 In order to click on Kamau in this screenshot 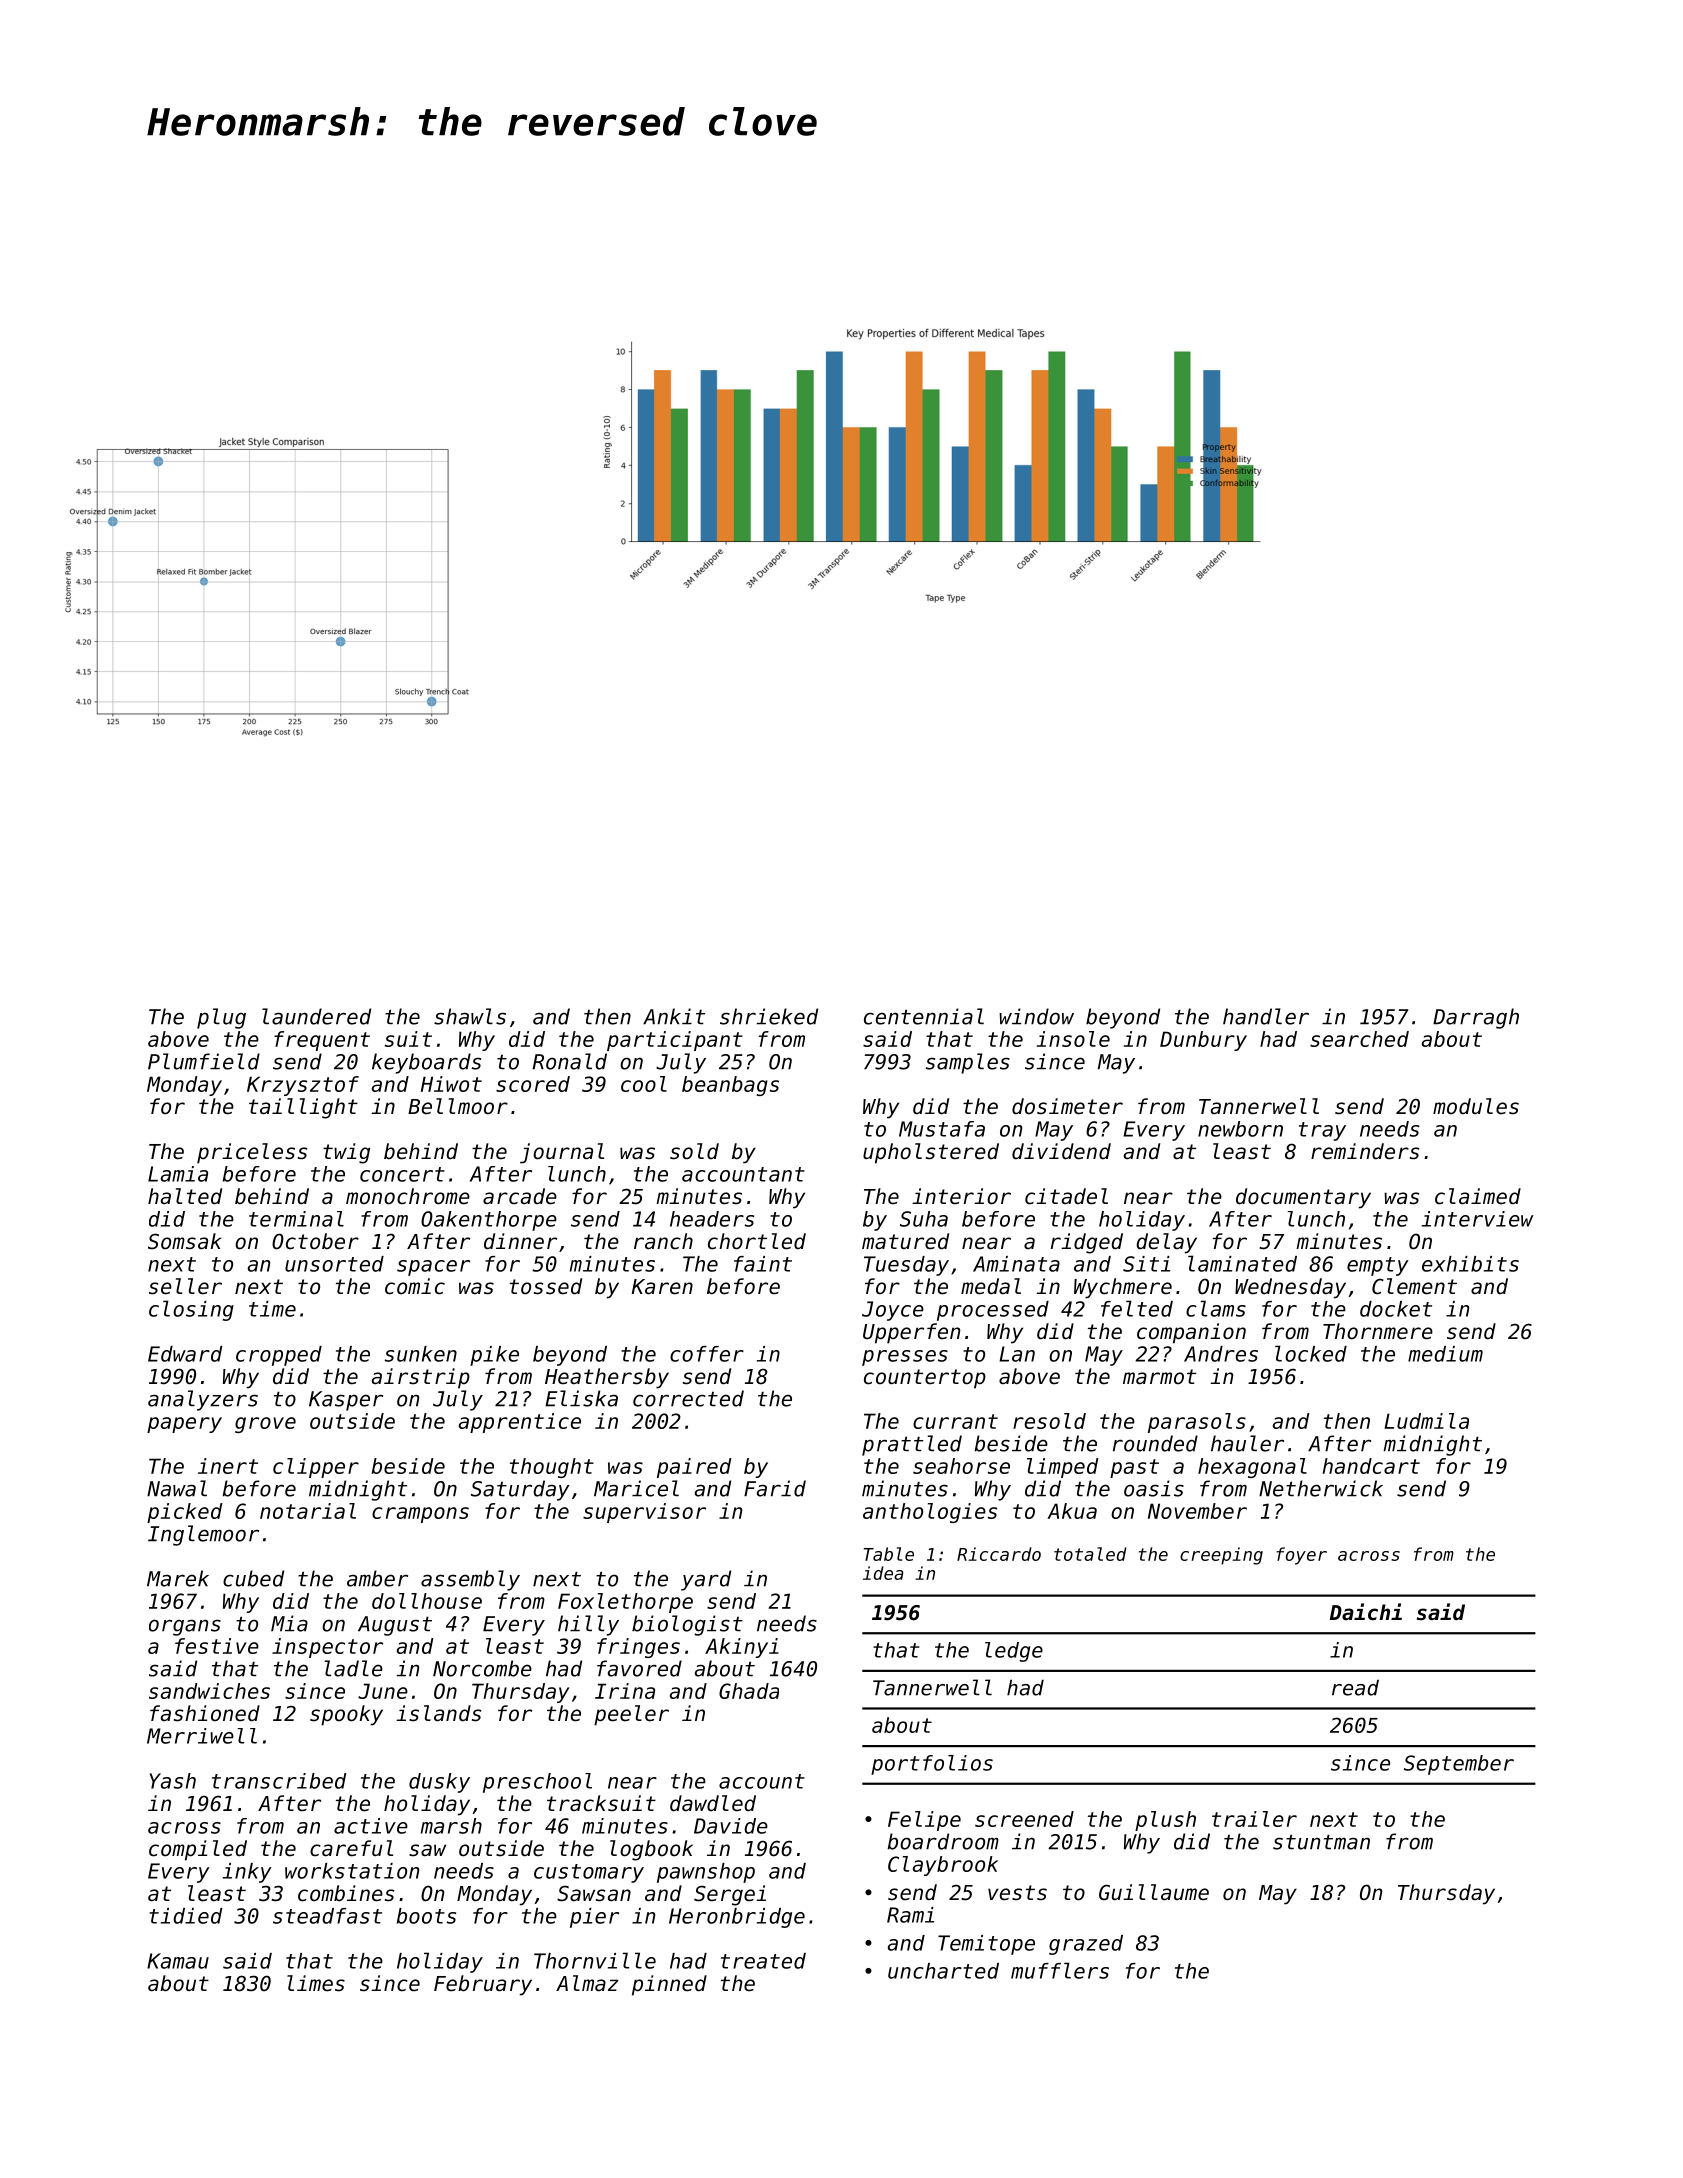, I will do `click(178, 1961)`.
